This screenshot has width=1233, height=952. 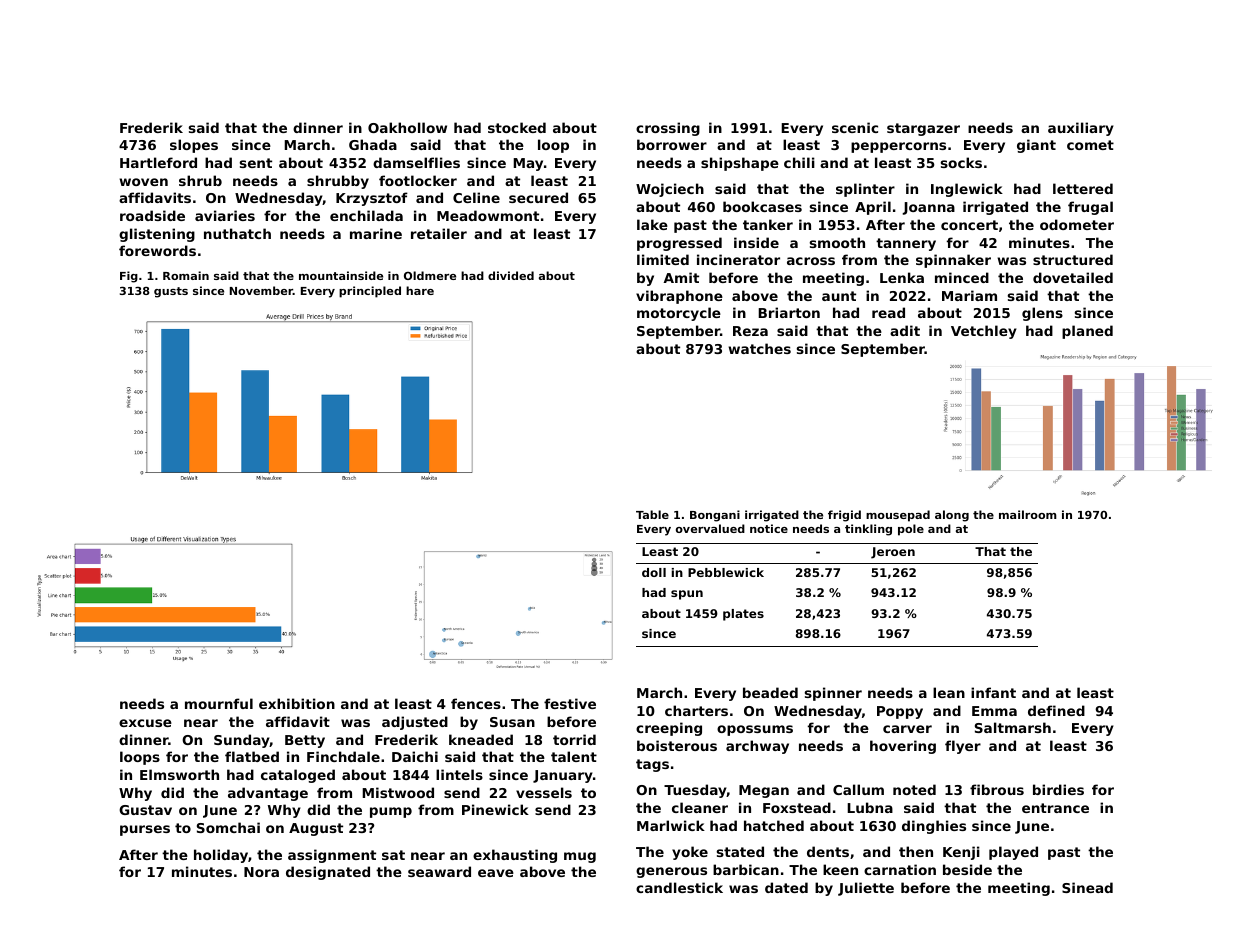 I want to click on mousepad, so click(x=898, y=516).
